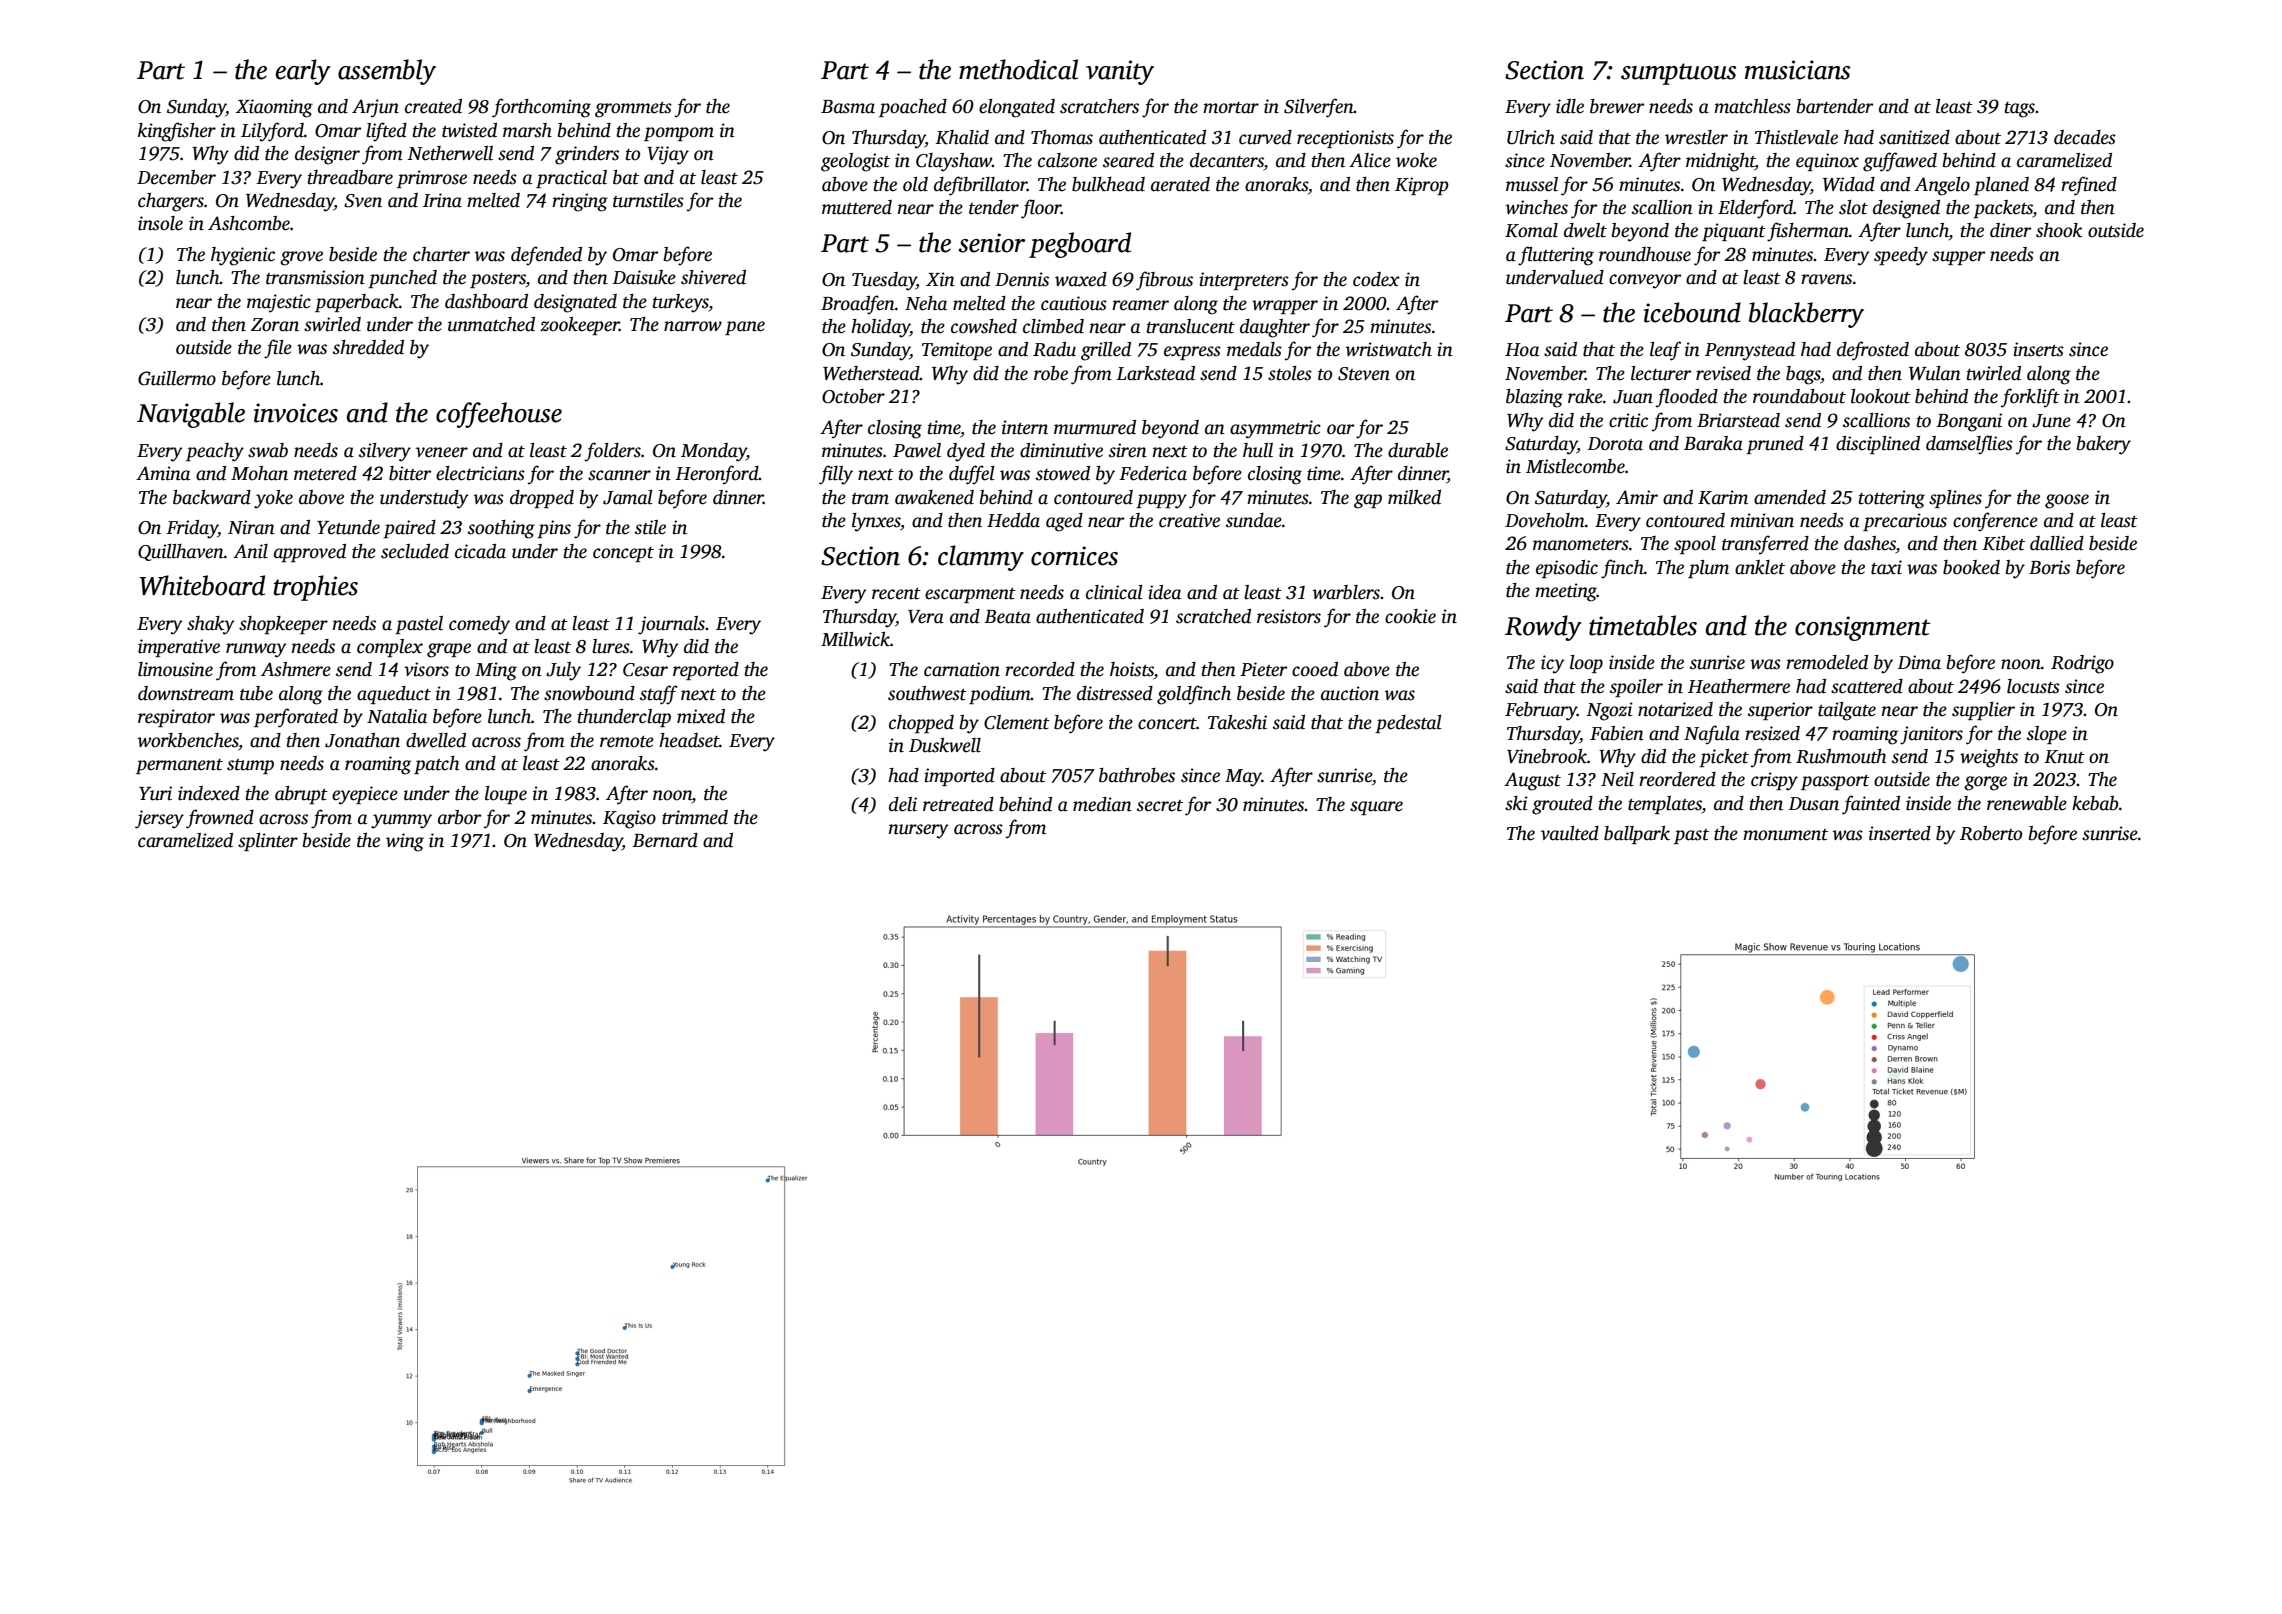 Image resolution: width=2282 pixels, height=1614 pixels. What do you see at coordinates (1797, 70) in the screenshot?
I see `musicians` at bounding box center [1797, 70].
